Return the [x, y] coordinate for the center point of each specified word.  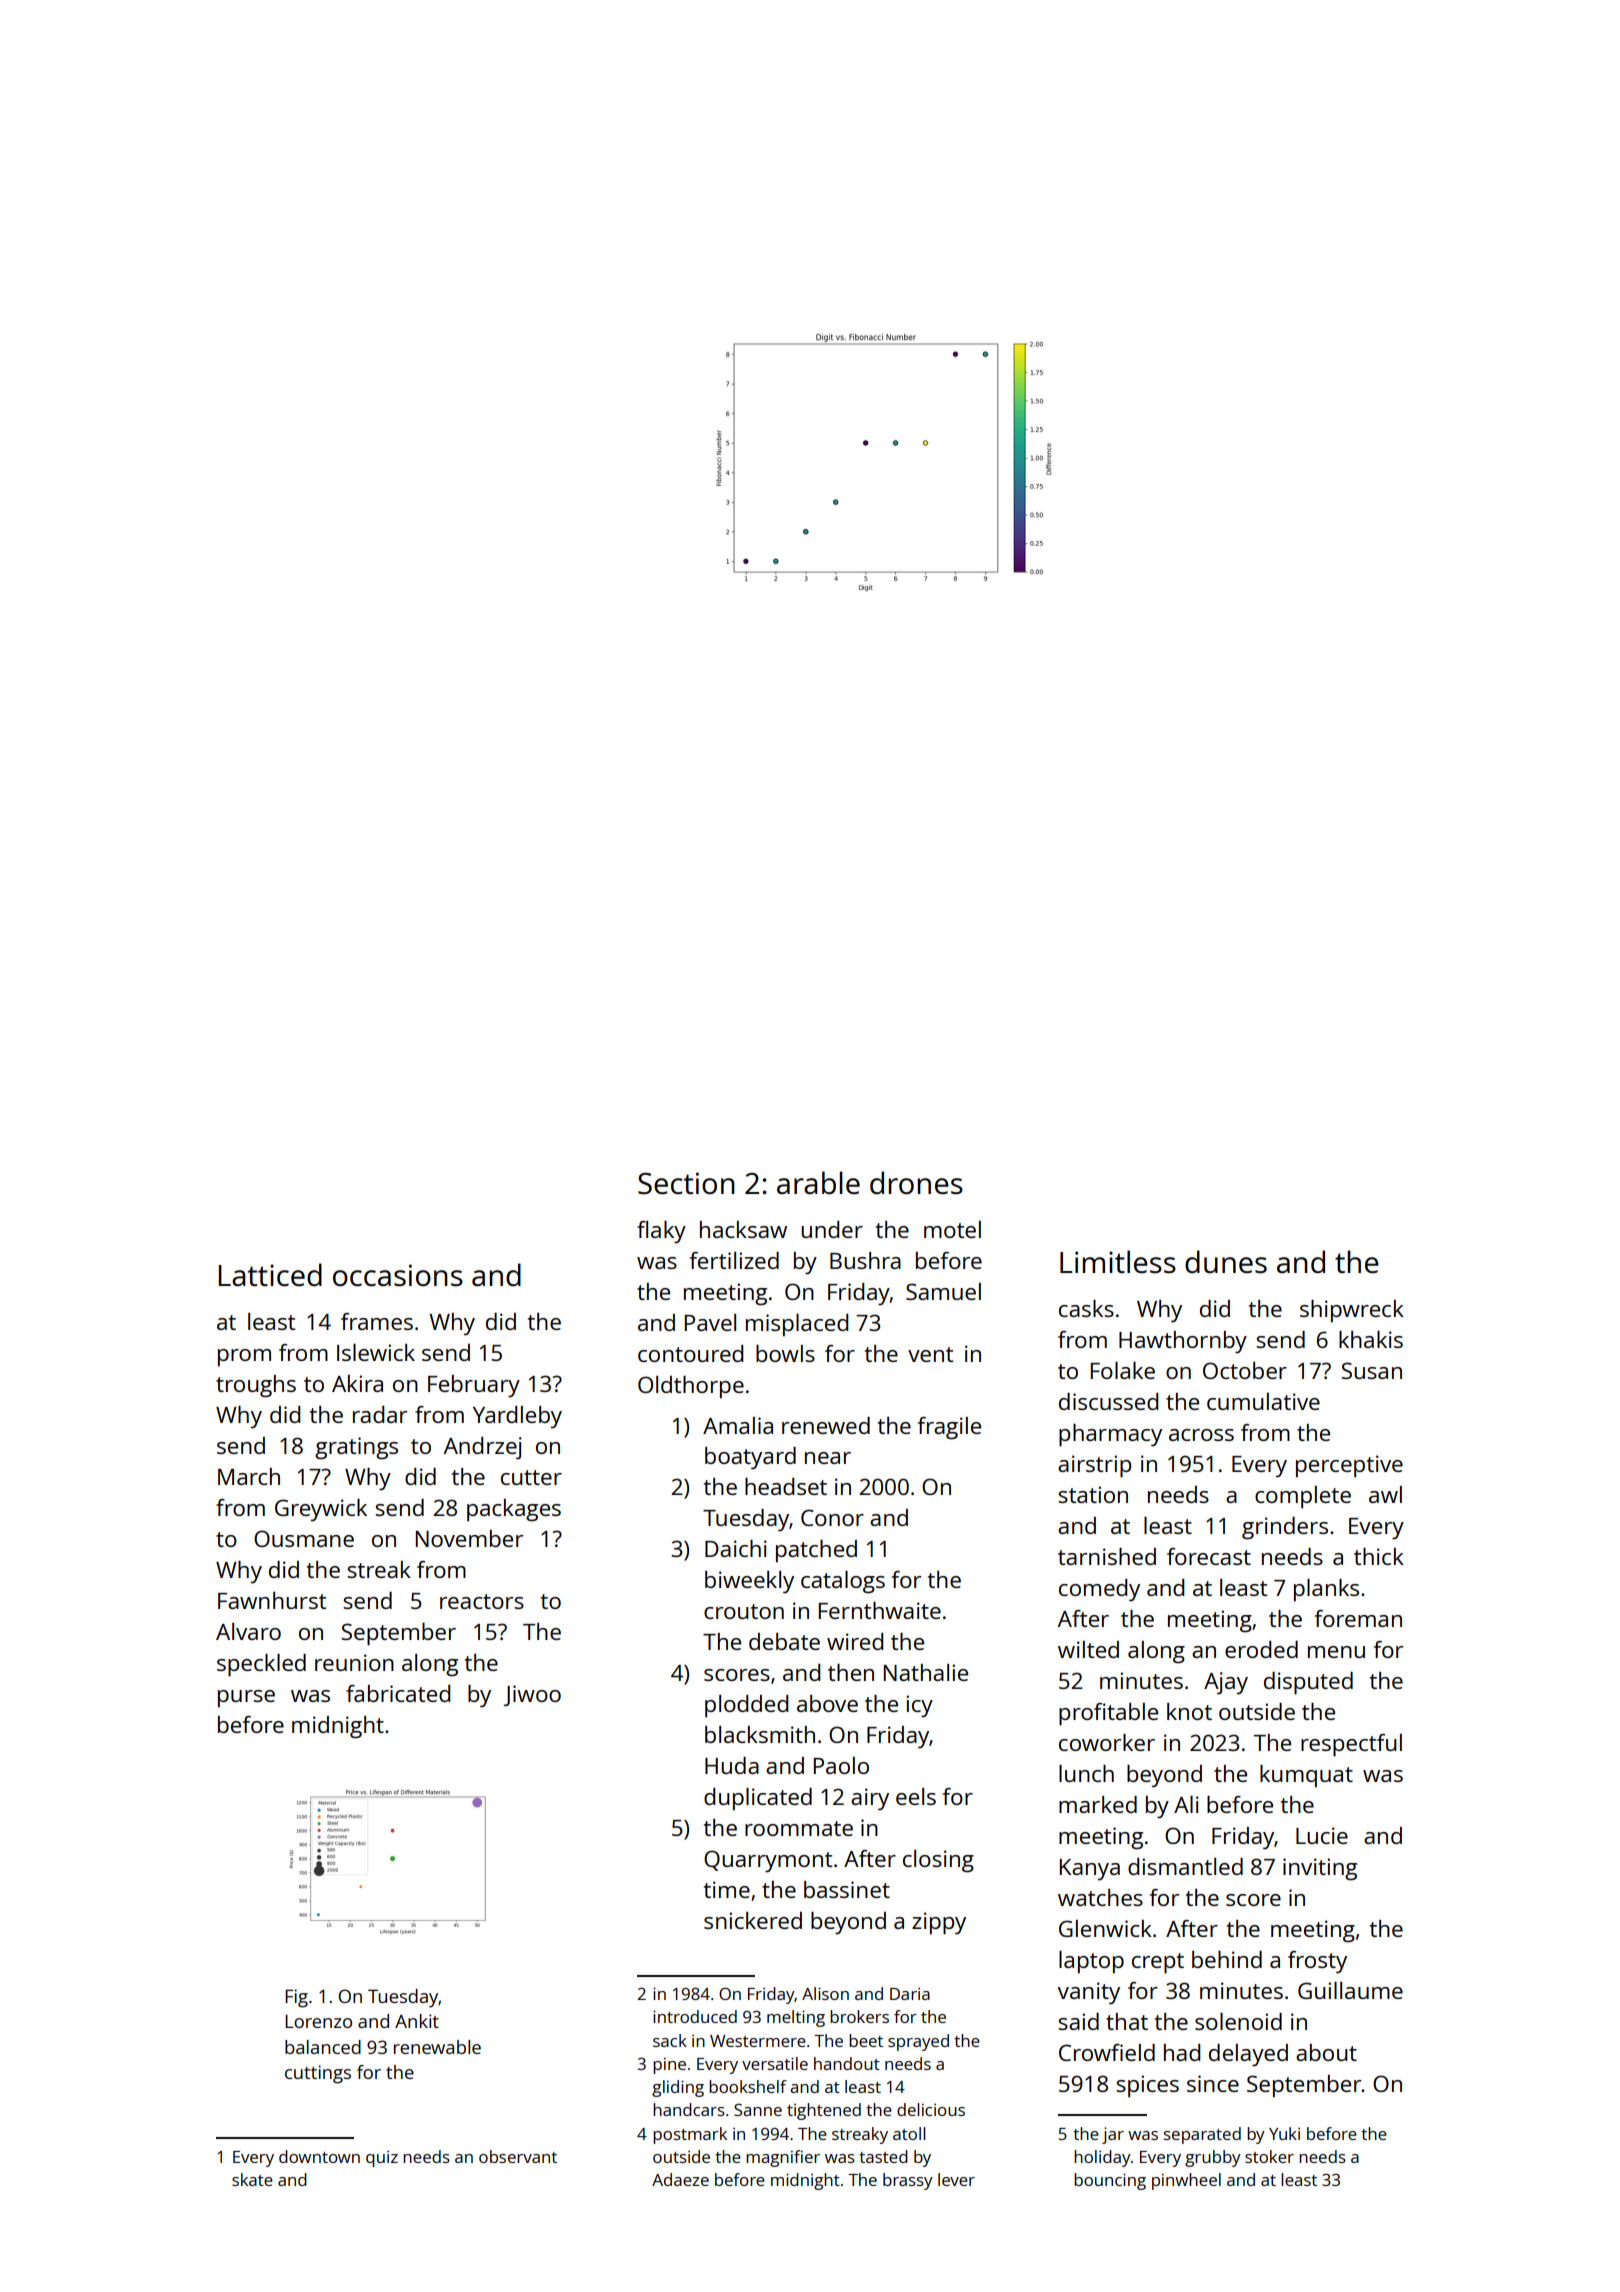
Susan [1371, 1370]
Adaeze [680, 2179]
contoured [690, 1353]
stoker [1269, 2156]
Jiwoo [532, 1695]
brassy [908, 2181]
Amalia [738, 1425]
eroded [1261, 1649]
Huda [732, 1765]
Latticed [270, 1275]
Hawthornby [1183, 1342]
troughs [256, 1386]
